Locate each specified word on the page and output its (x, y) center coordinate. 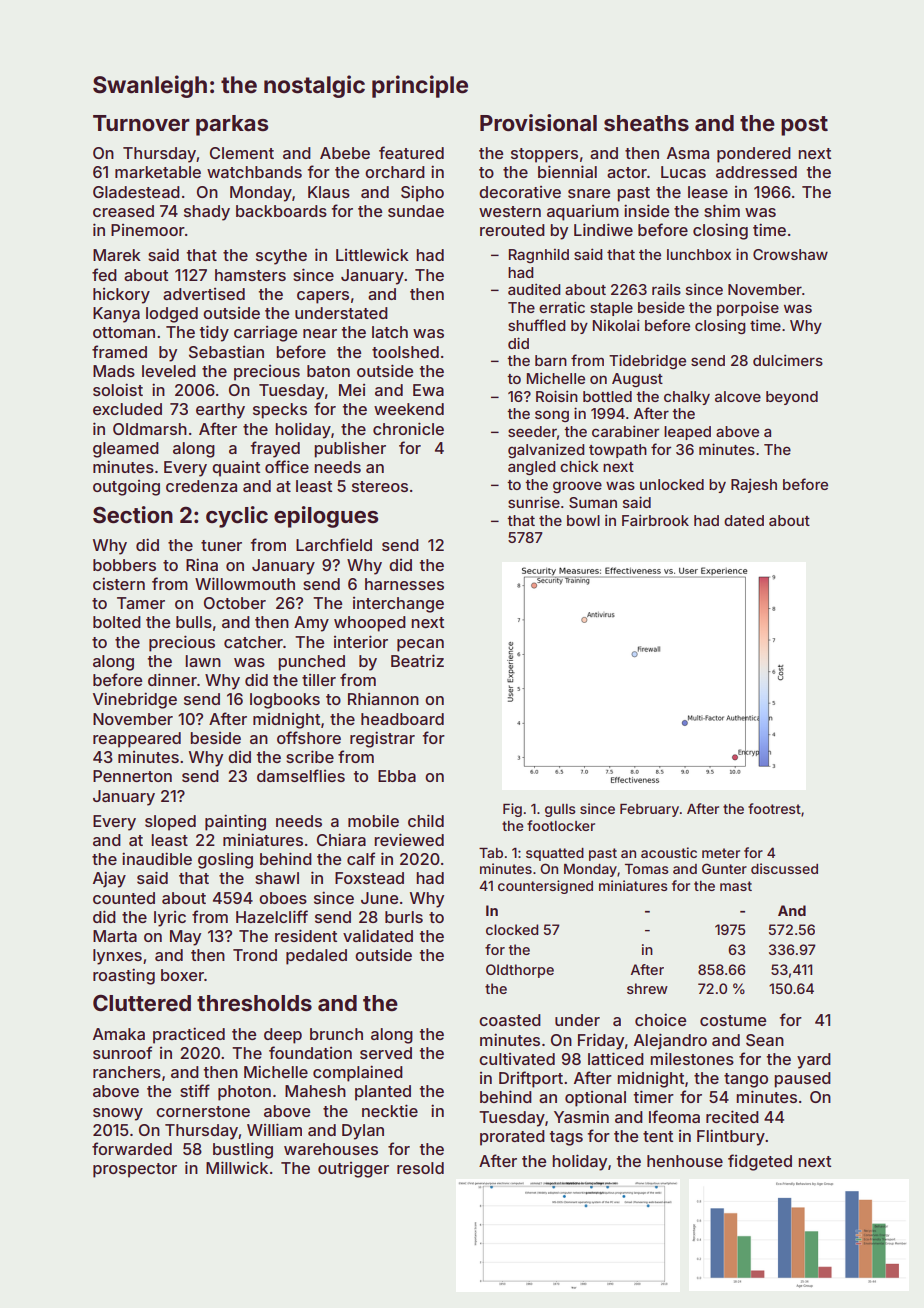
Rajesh (754, 485)
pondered (754, 155)
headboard (402, 719)
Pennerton (132, 776)
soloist (118, 389)
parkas (232, 125)
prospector (135, 1170)
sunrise (534, 502)
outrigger (353, 1170)
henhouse (685, 1161)
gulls (560, 810)
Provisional (538, 122)
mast (736, 886)
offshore (309, 737)
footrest (774, 808)
